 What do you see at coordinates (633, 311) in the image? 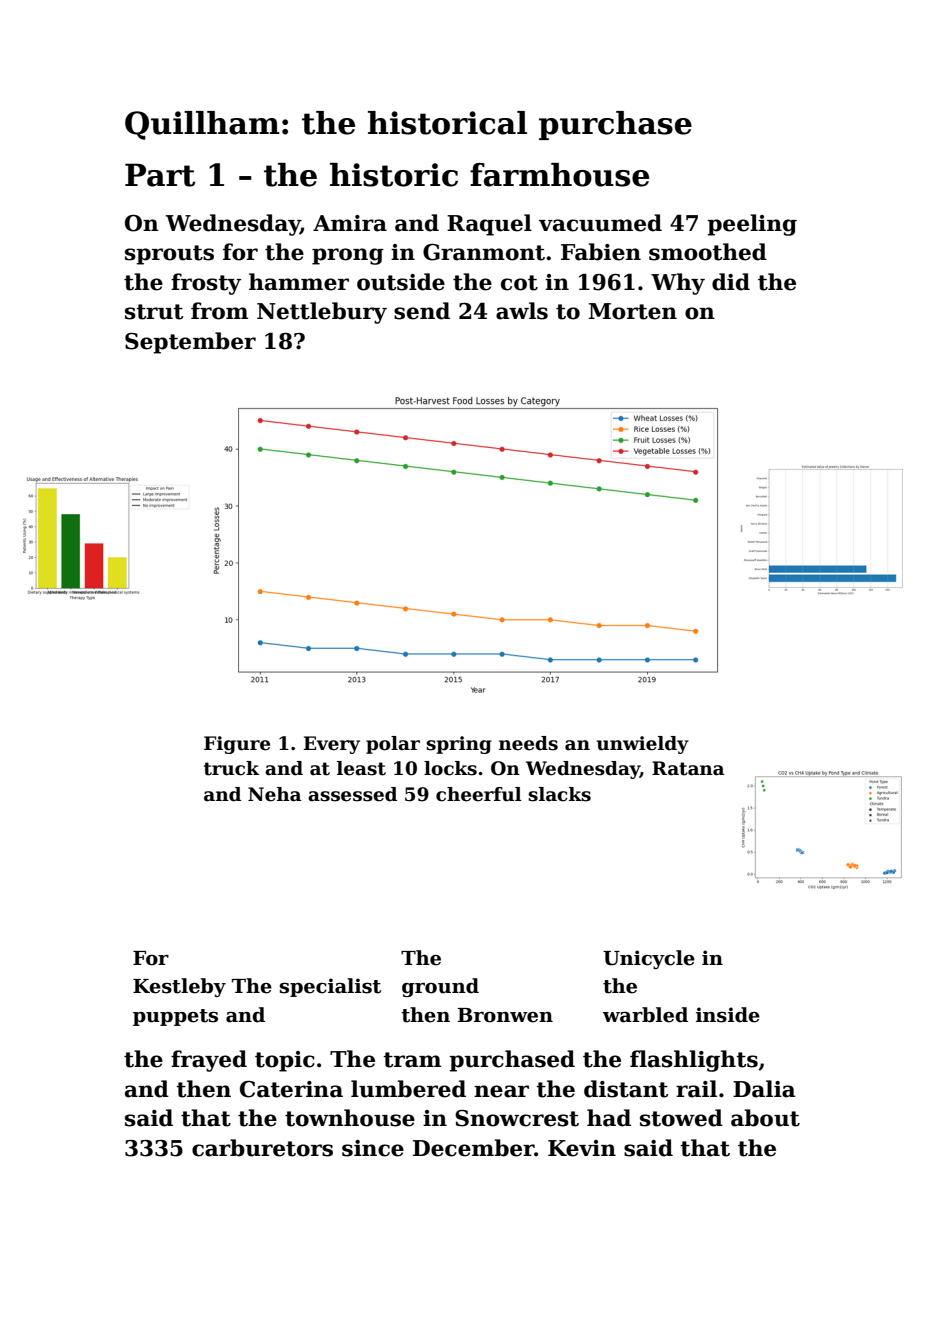
I see `Morten` at bounding box center [633, 311].
